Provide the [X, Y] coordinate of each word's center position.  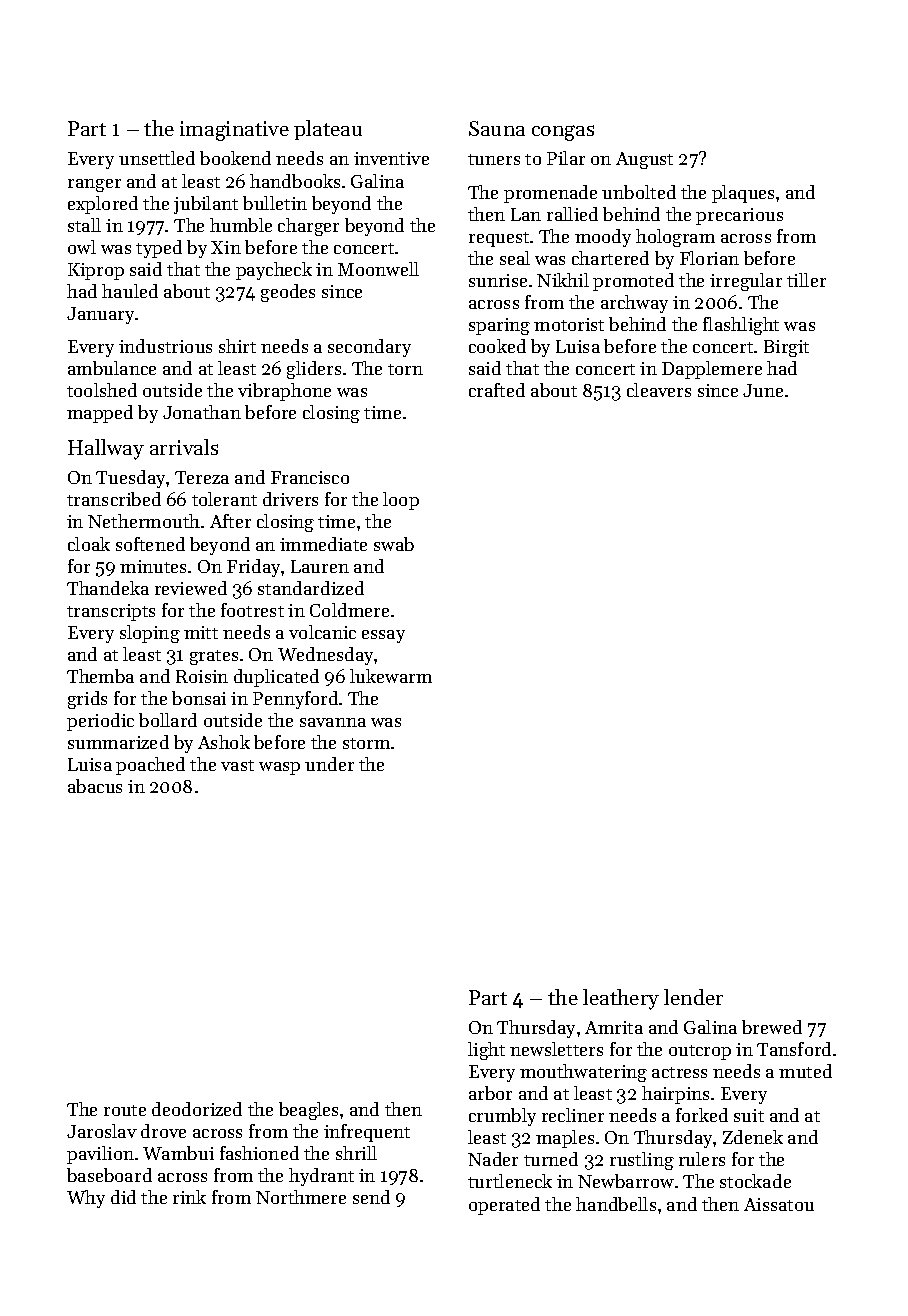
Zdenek [753, 1137]
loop [401, 501]
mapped [100, 414]
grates [214, 657]
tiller [806, 280]
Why [86, 1199]
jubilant [206, 205]
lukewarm [391, 676]
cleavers [659, 390]
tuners [494, 159]
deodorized [197, 1109]
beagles [308, 1111]
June [763, 390]
